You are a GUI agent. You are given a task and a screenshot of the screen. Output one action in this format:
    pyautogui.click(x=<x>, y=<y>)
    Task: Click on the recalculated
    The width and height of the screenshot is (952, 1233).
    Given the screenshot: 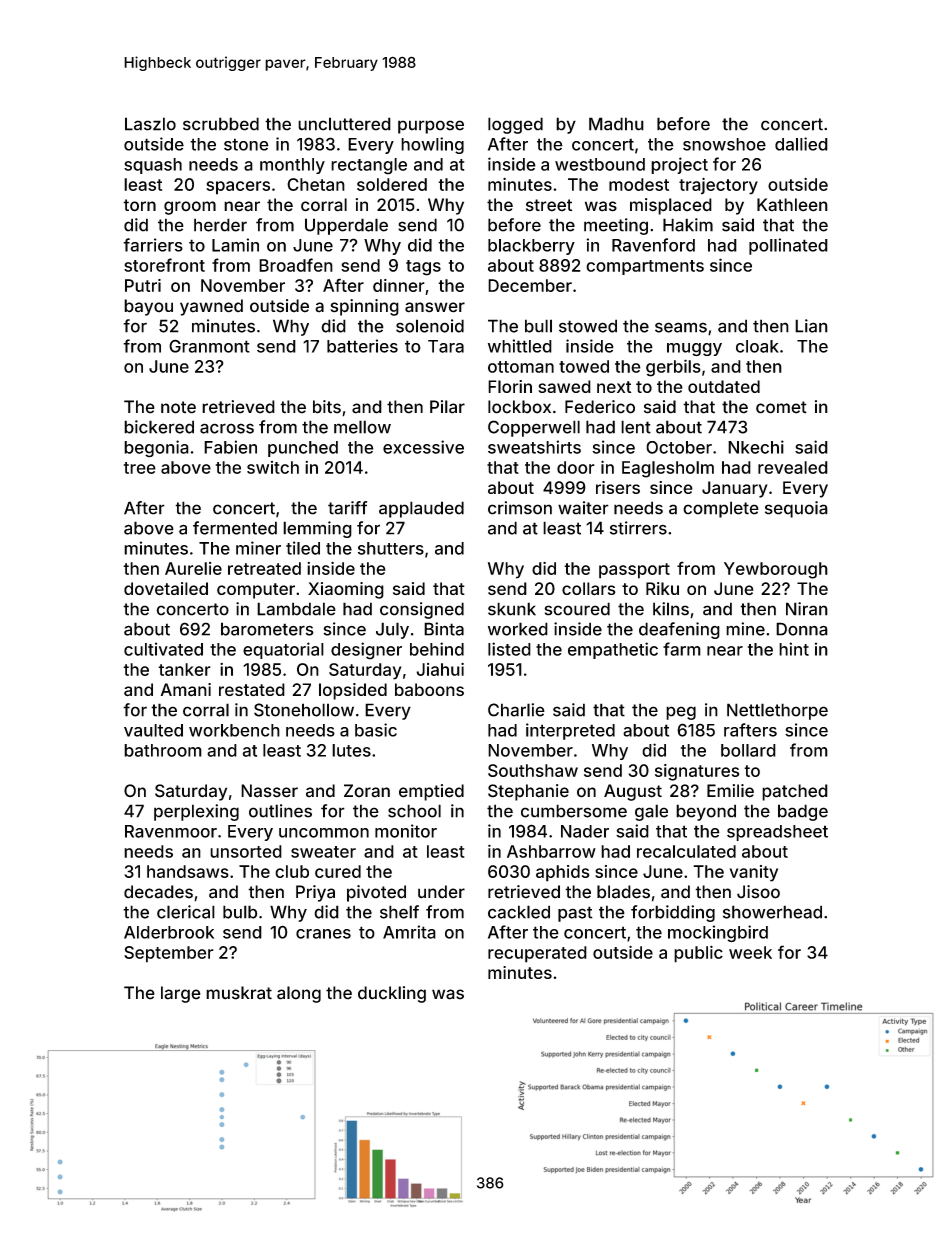 What is the action you would take?
    pyautogui.click(x=686, y=851)
